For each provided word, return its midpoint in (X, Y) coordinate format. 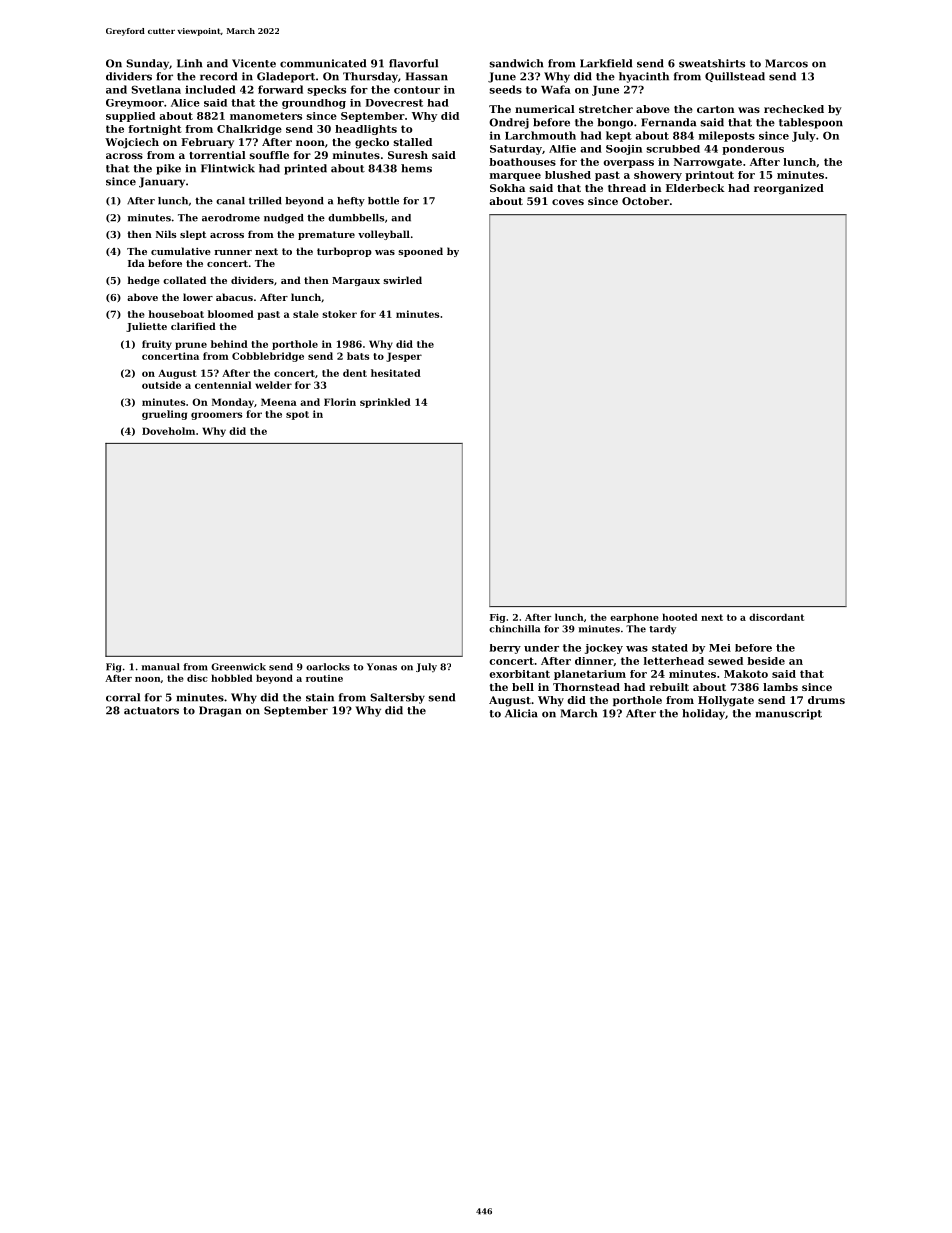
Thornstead (586, 687)
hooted (680, 617)
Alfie (562, 149)
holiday (703, 714)
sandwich (516, 63)
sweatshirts (712, 63)
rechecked (794, 109)
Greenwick (238, 667)
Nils (166, 234)
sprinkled (385, 403)
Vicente (254, 63)
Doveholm (168, 431)
